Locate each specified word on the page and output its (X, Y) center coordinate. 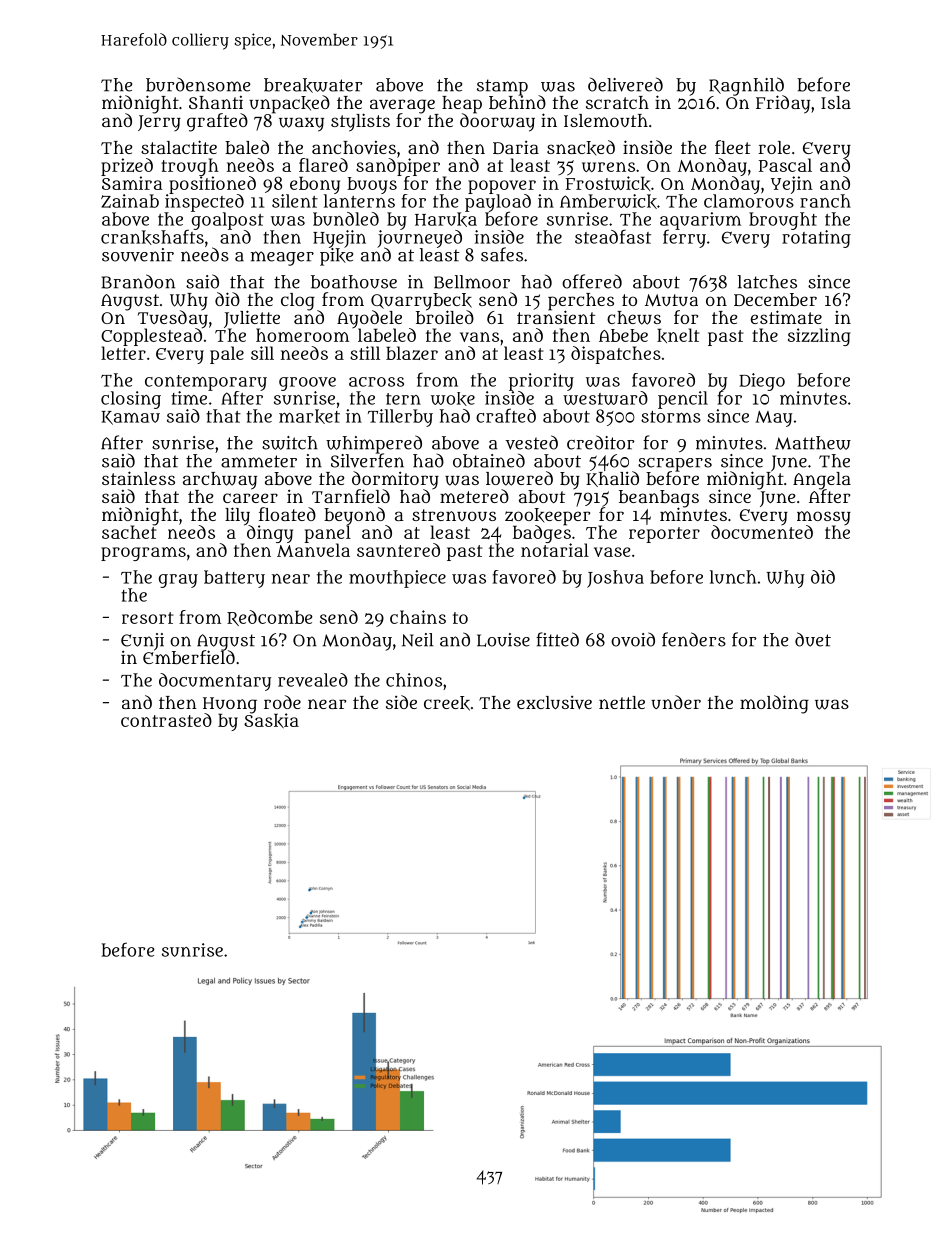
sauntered (398, 550)
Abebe (623, 335)
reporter (664, 535)
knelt (678, 335)
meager (282, 258)
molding (774, 704)
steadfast (613, 236)
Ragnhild (746, 86)
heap (462, 104)
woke (453, 399)
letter (123, 353)
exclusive (554, 702)
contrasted (166, 720)
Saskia (271, 720)
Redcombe (270, 618)
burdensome (198, 85)
